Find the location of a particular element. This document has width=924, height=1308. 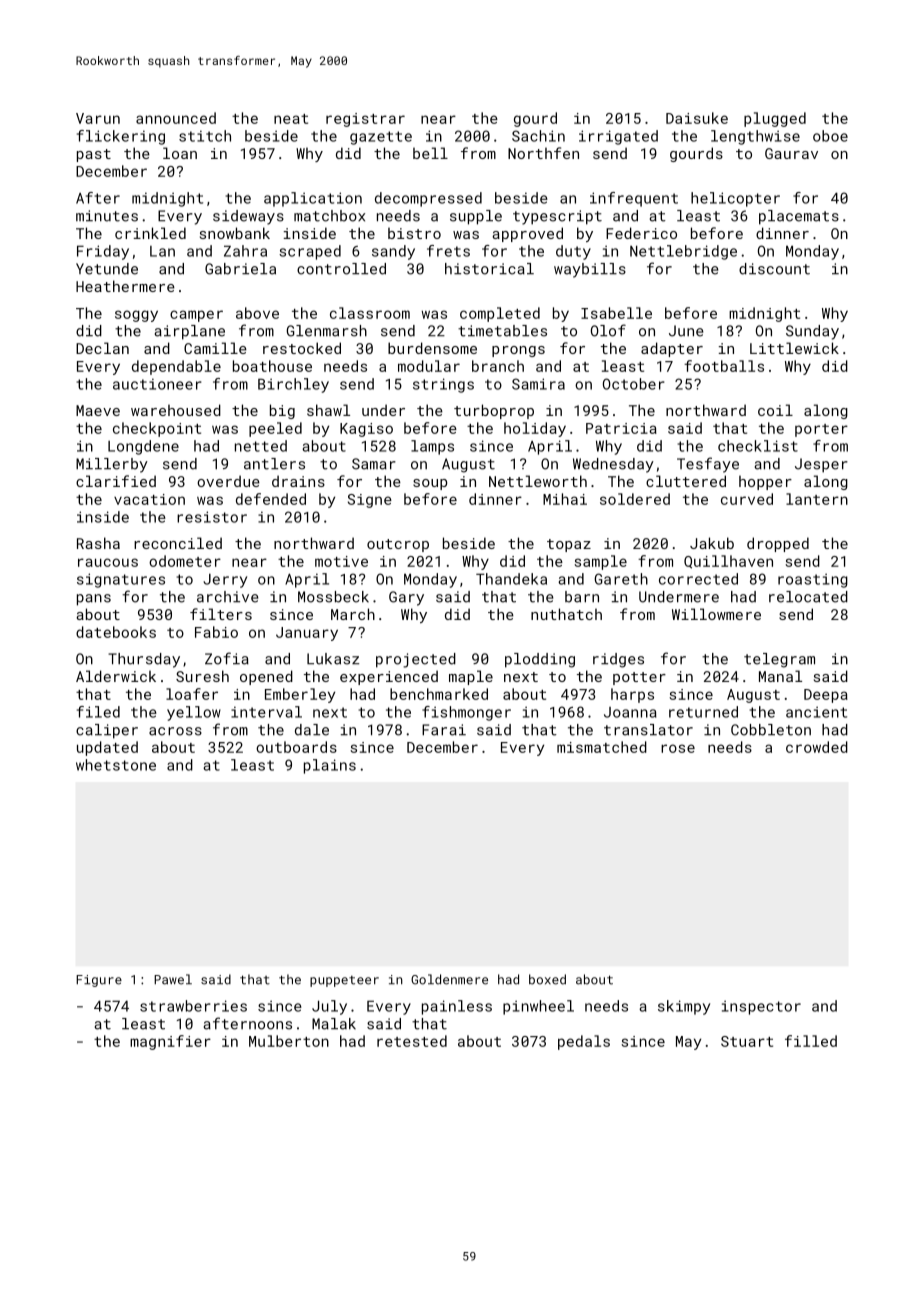

projected is located at coordinates (416, 660).
